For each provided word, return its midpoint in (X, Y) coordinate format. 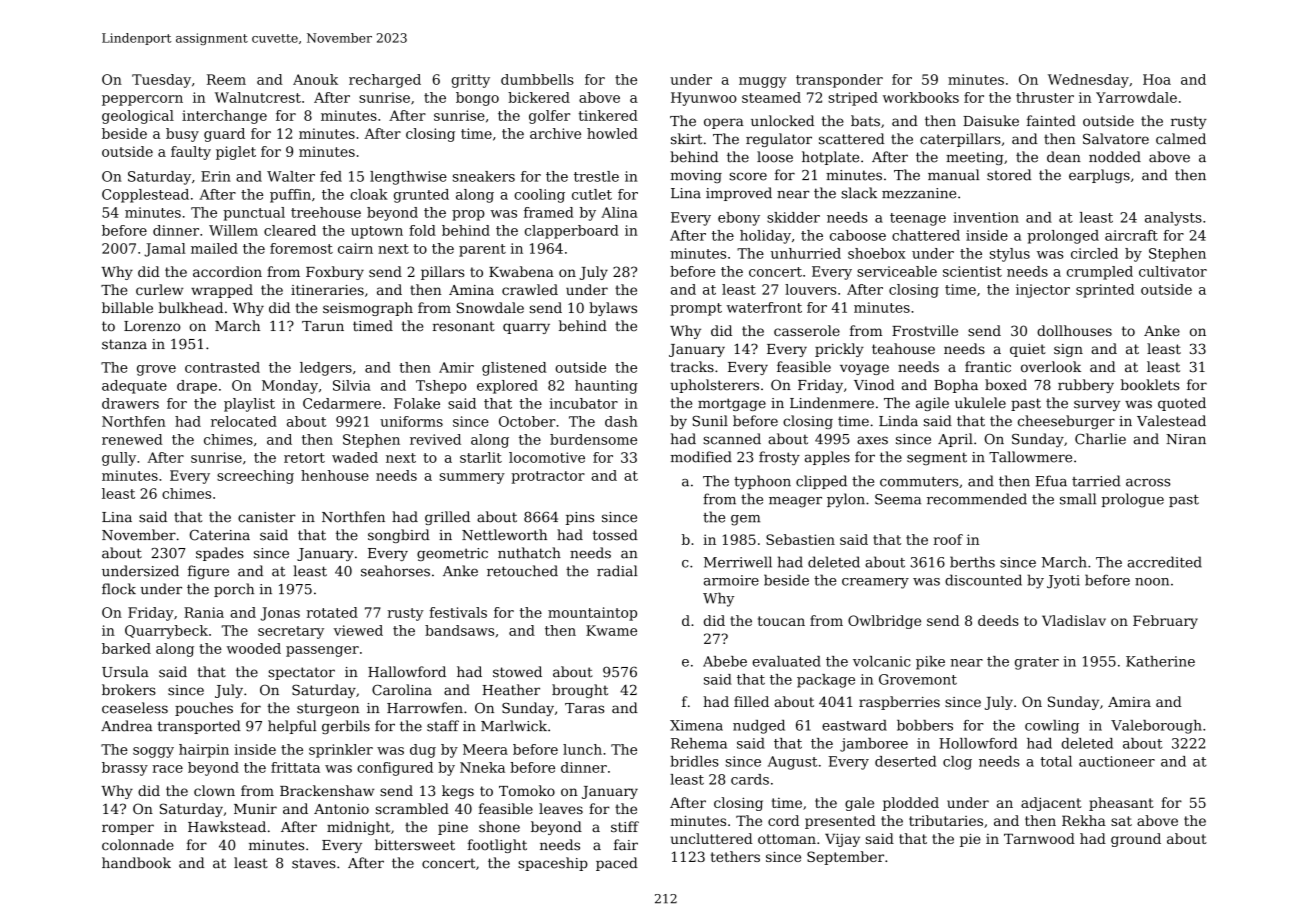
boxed (1006, 385)
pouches (204, 709)
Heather (511, 690)
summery (472, 478)
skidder (793, 217)
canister (267, 517)
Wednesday (1088, 81)
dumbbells (537, 79)
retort (304, 458)
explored (507, 387)
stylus (1010, 255)
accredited (1165, 562)
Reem (226, 79)
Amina (471, 290)
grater (1037, 663)
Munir (255, 809)
